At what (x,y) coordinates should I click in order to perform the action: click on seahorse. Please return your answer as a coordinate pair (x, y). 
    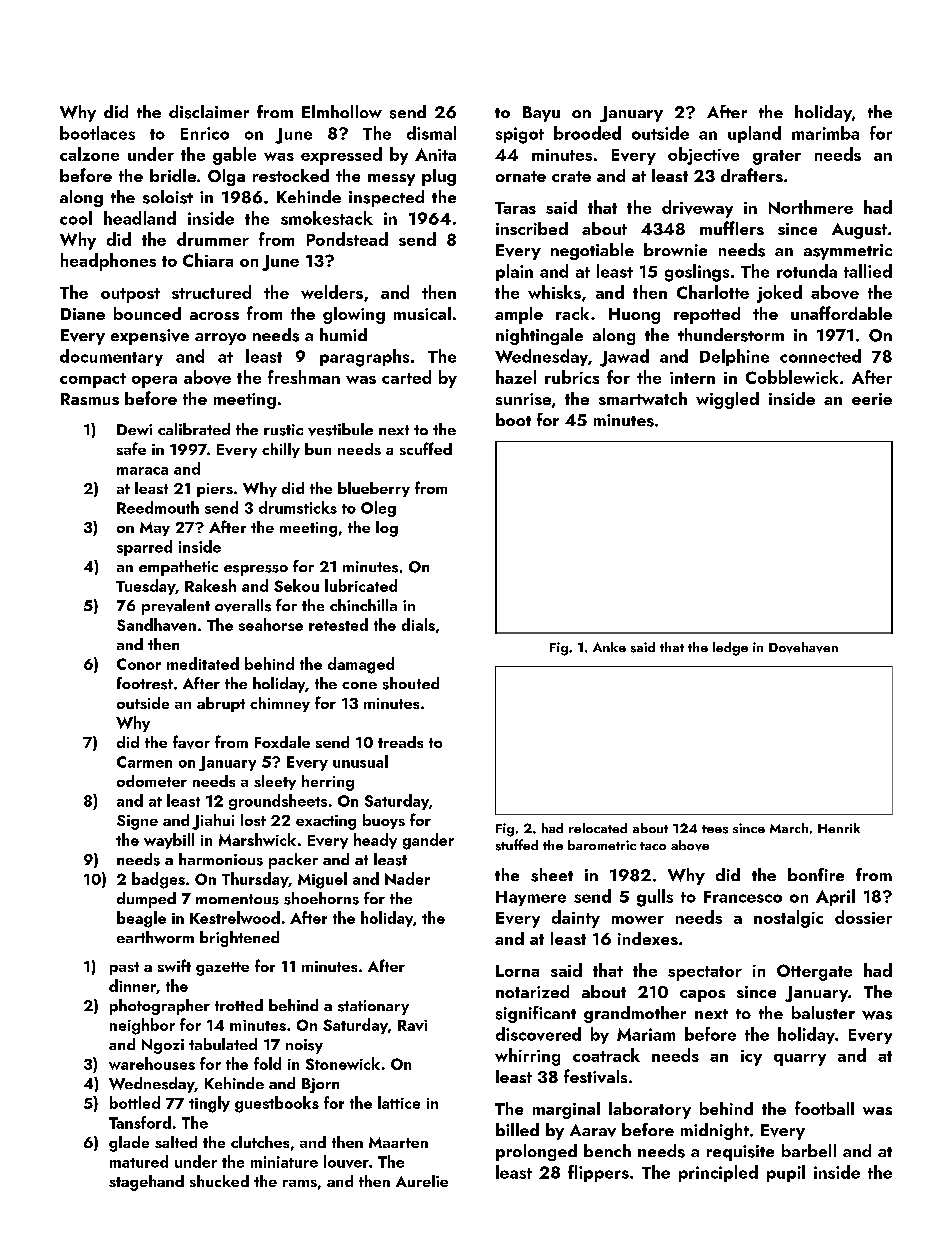
    Looking at the image, I should click on (271, 624).
